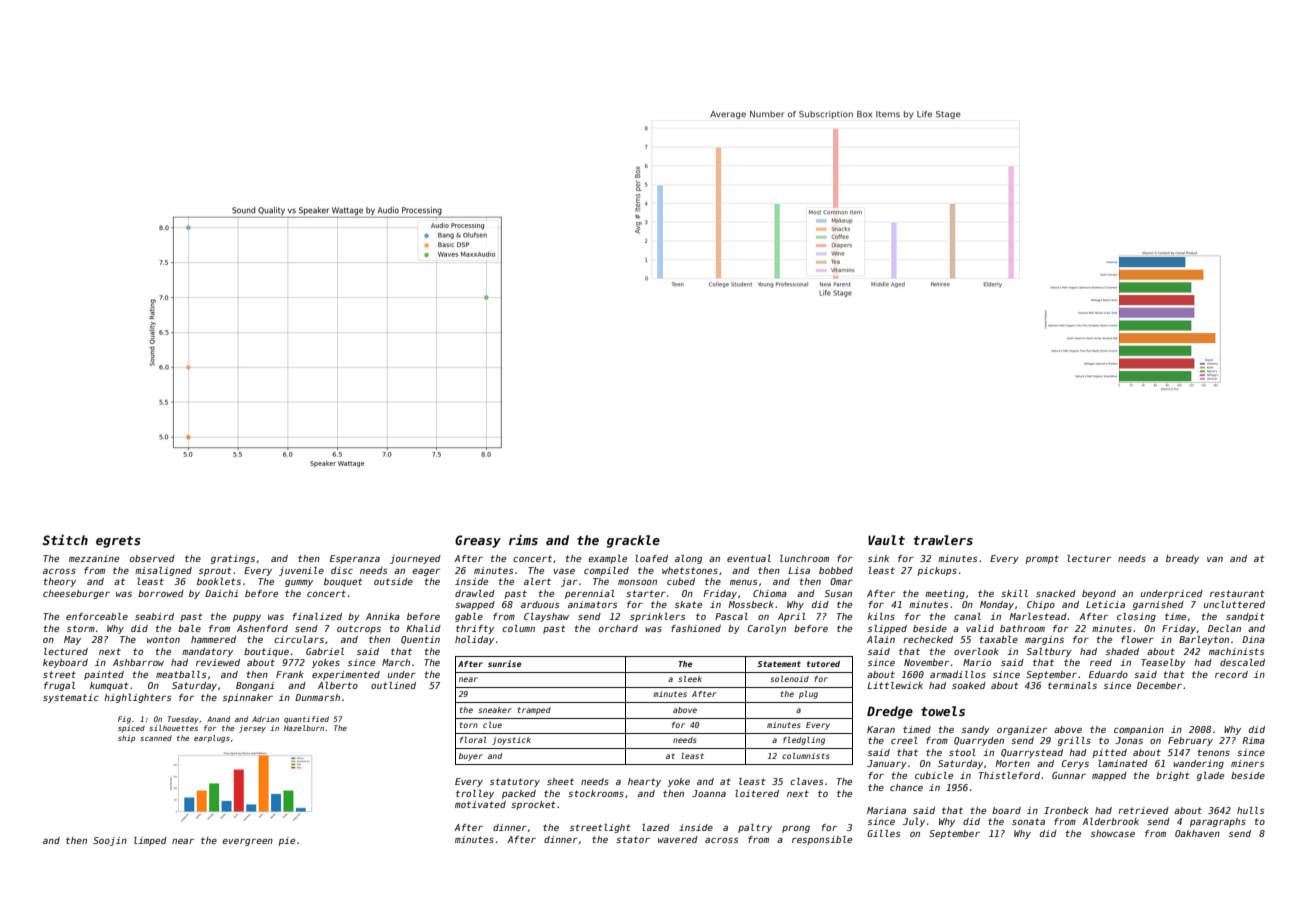 Image resolution: width=1308 pixels, height=924 pixels. Describe the element at coordinates (492, 725) in the screenshot. I see `clue` at that location.
